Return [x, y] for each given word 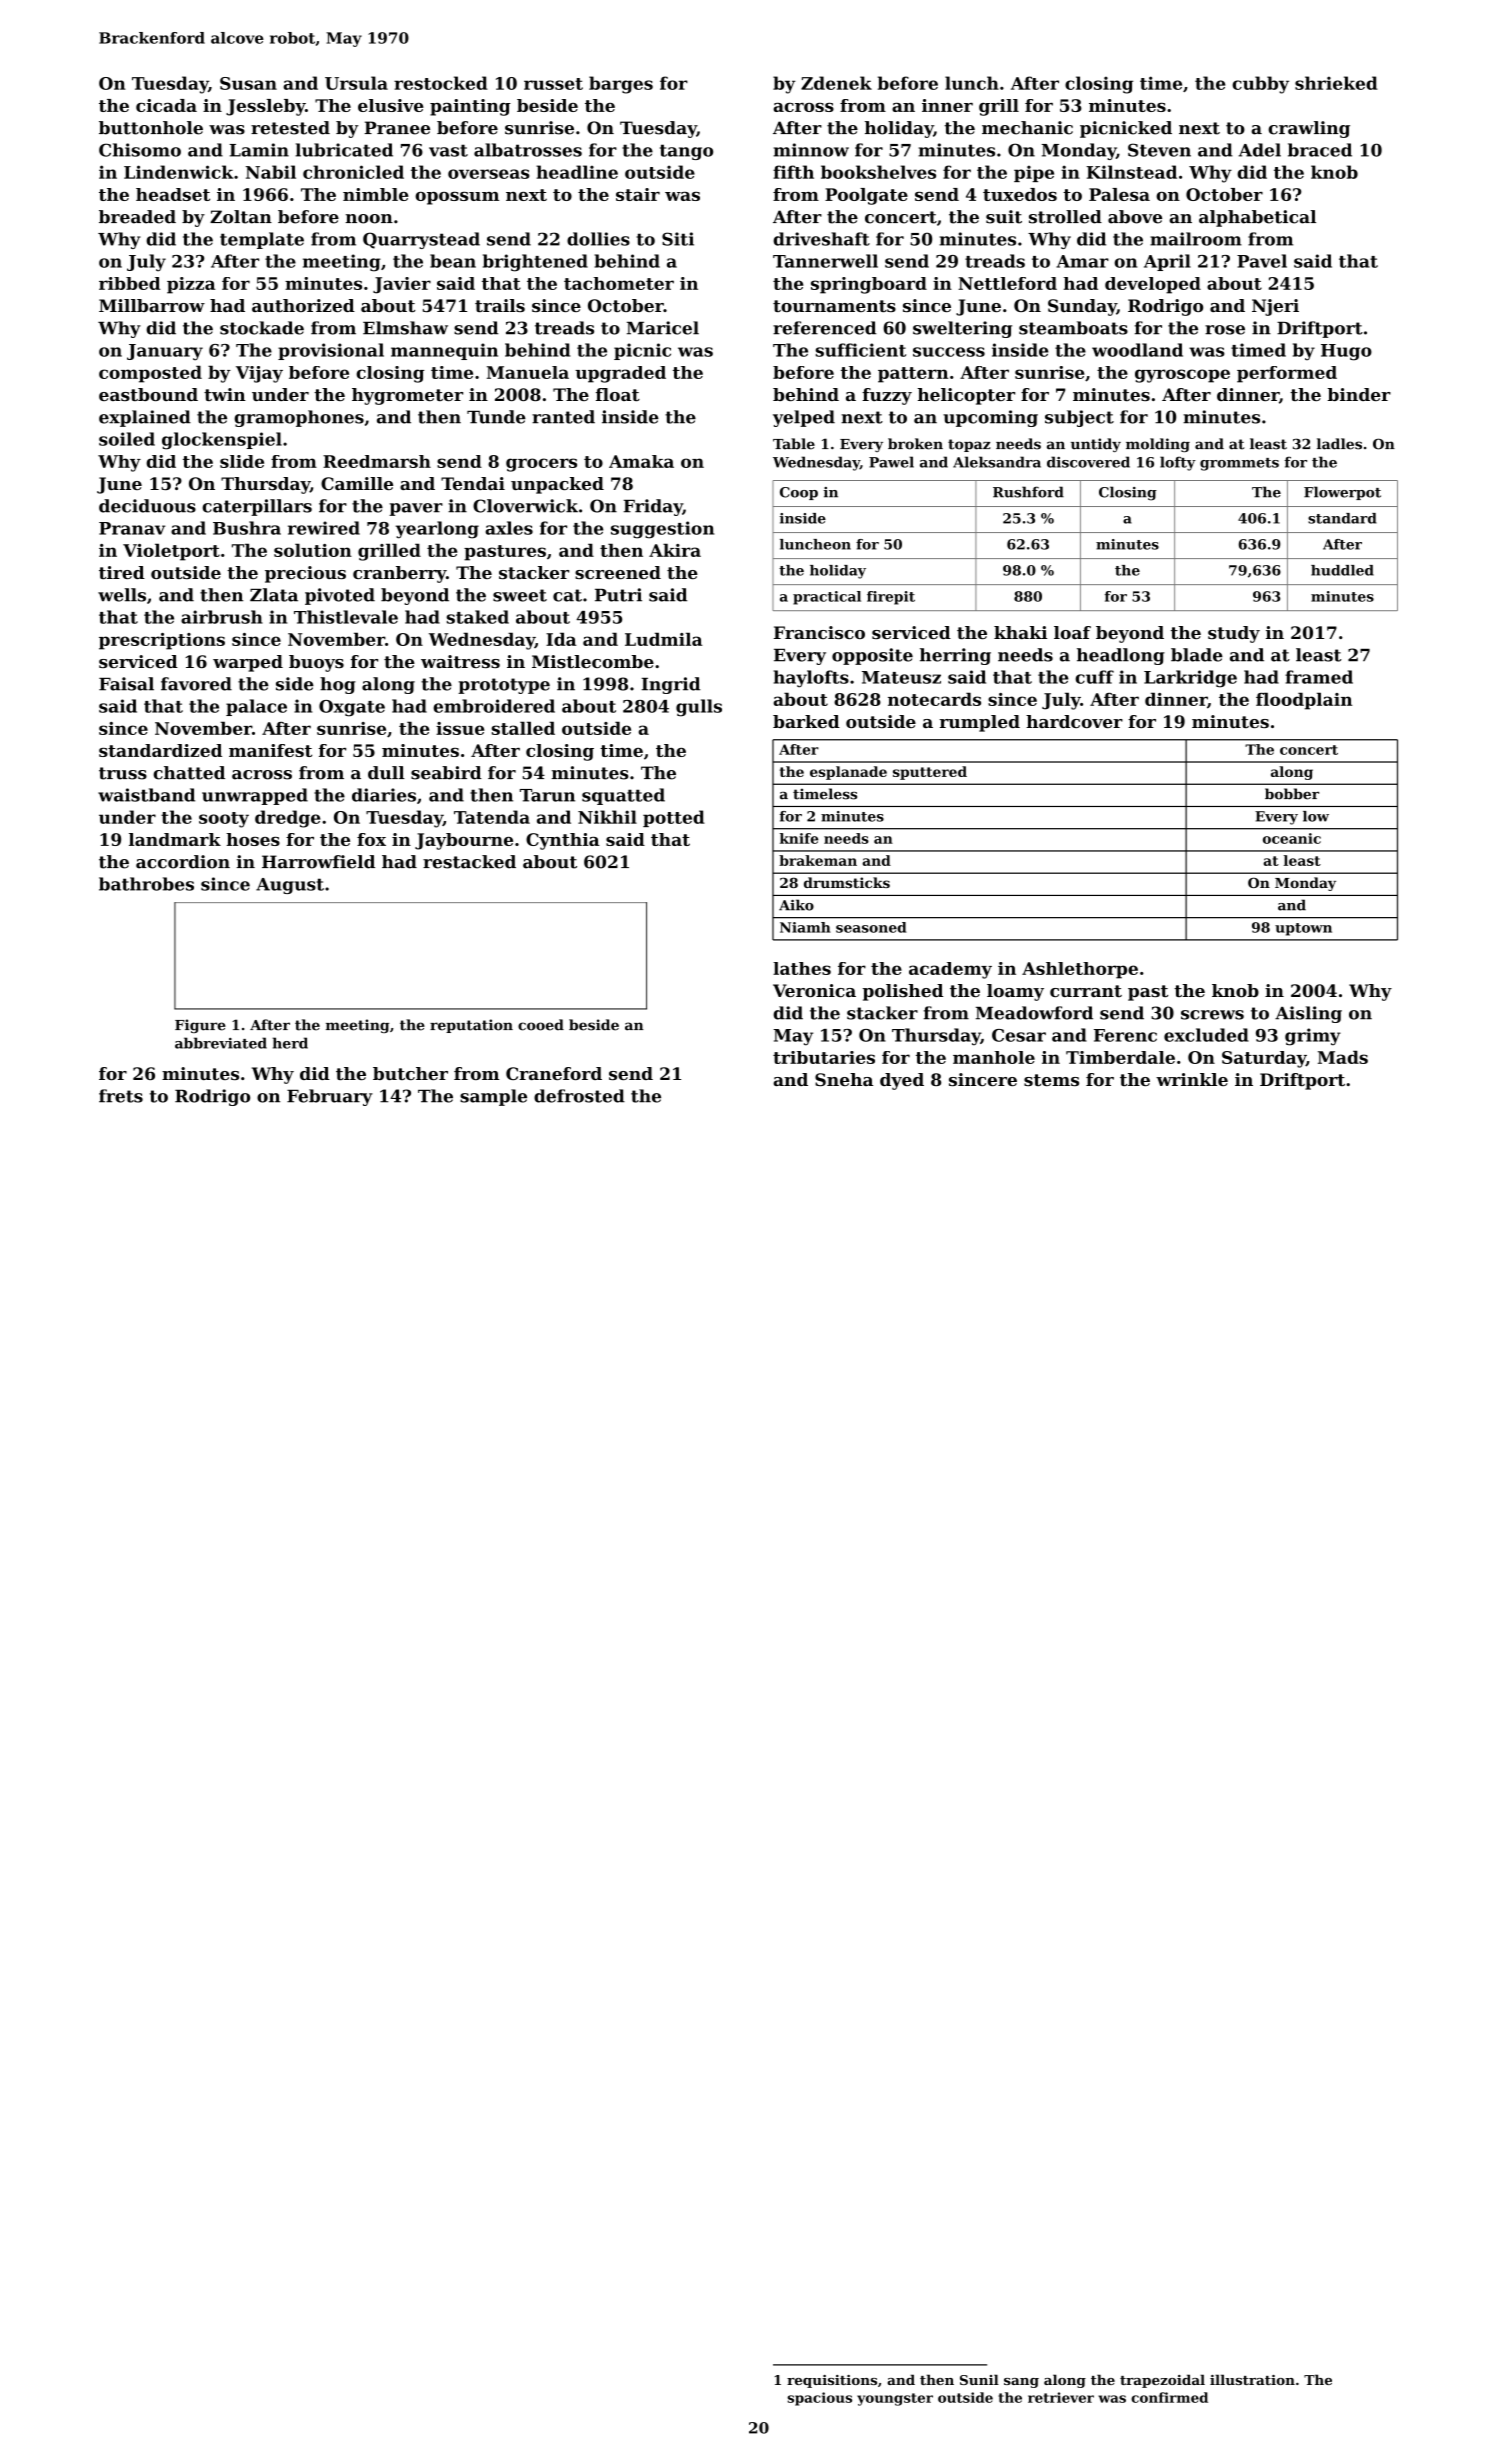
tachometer [619, 283]
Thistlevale [346, 617]
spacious [819, 2399]
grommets [1239, 464]
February [330, 1097]
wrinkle [1192, 1079]
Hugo [1346, 352]
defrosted [579, 1096]
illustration [1252, 2379]
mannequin [444, 351]
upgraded [620, 374]
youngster [895, 2399]
